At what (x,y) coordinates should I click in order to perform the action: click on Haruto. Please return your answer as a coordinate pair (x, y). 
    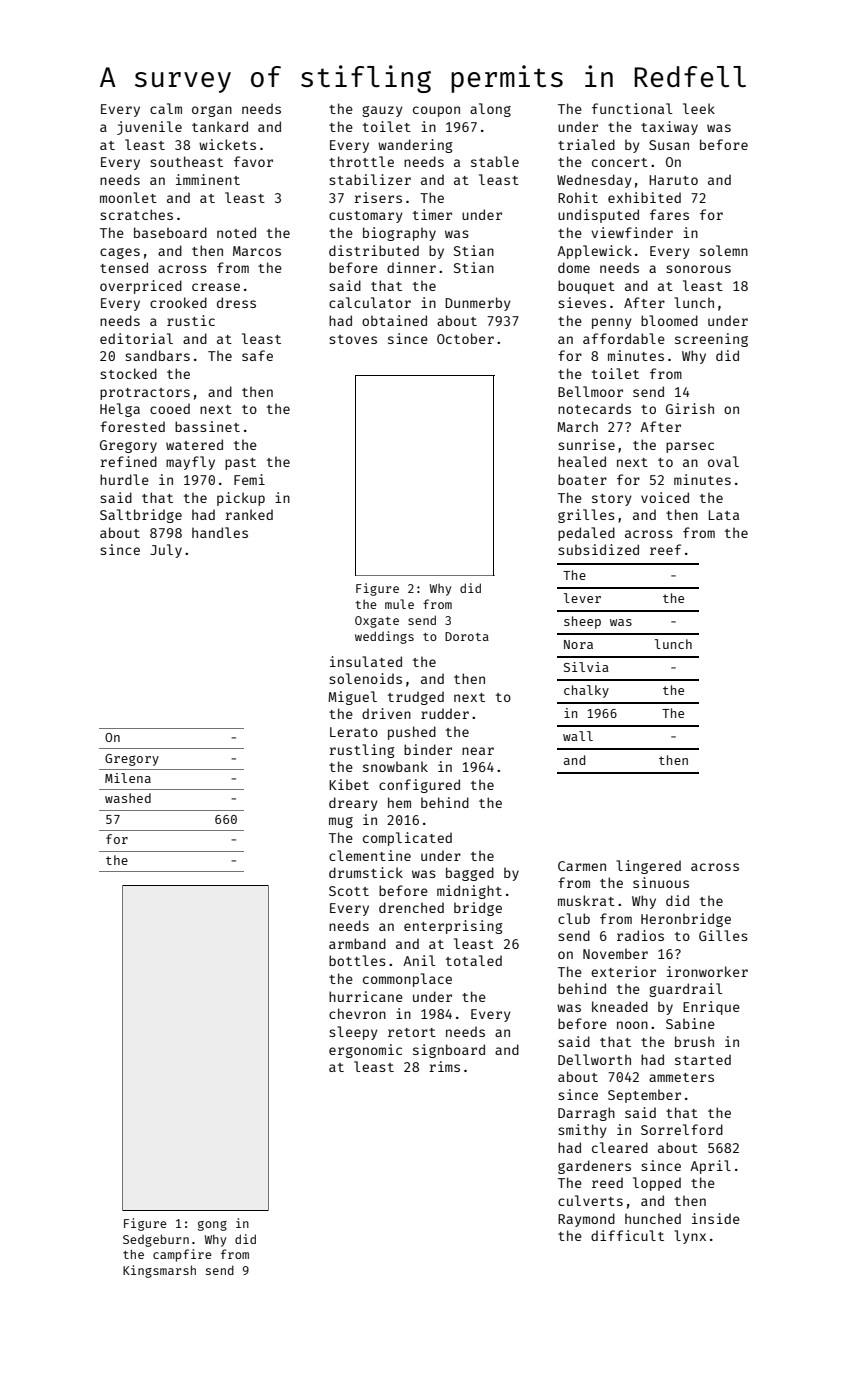
    Looking at the image, I should click on (673, 180).
